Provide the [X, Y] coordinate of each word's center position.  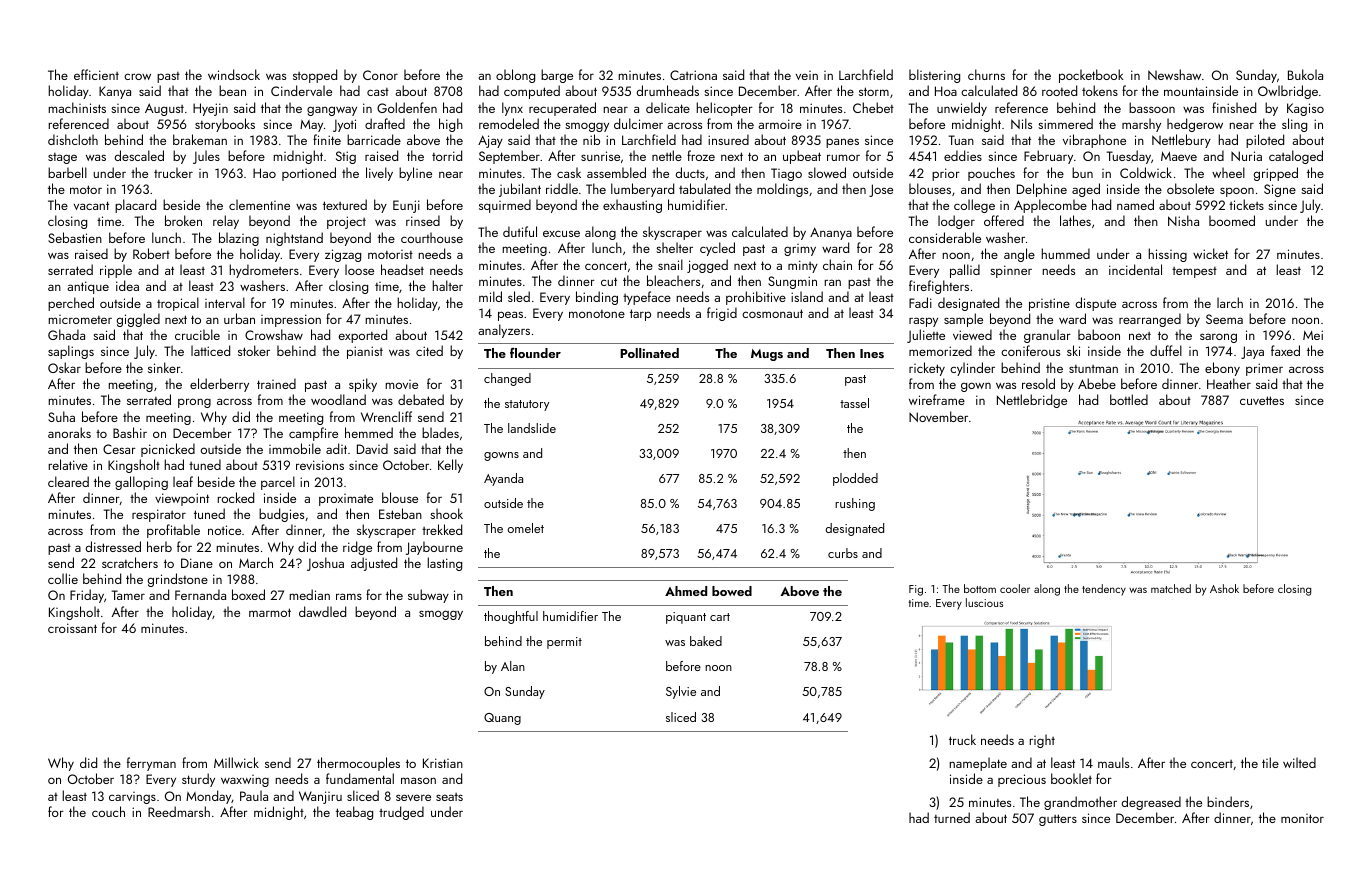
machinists [77, 107]
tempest [1194, 272]
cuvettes [1262, 400]
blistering [934, 76]
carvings [132, 798]
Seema [1224, 319]
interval [225, 302]
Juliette [926, 336]
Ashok [1224, 588]
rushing [855, 504]
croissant [72, 628]
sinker [164, 367]
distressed [113, 546]
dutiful [520, 231]
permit [564, 643]
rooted [1059, 90]
